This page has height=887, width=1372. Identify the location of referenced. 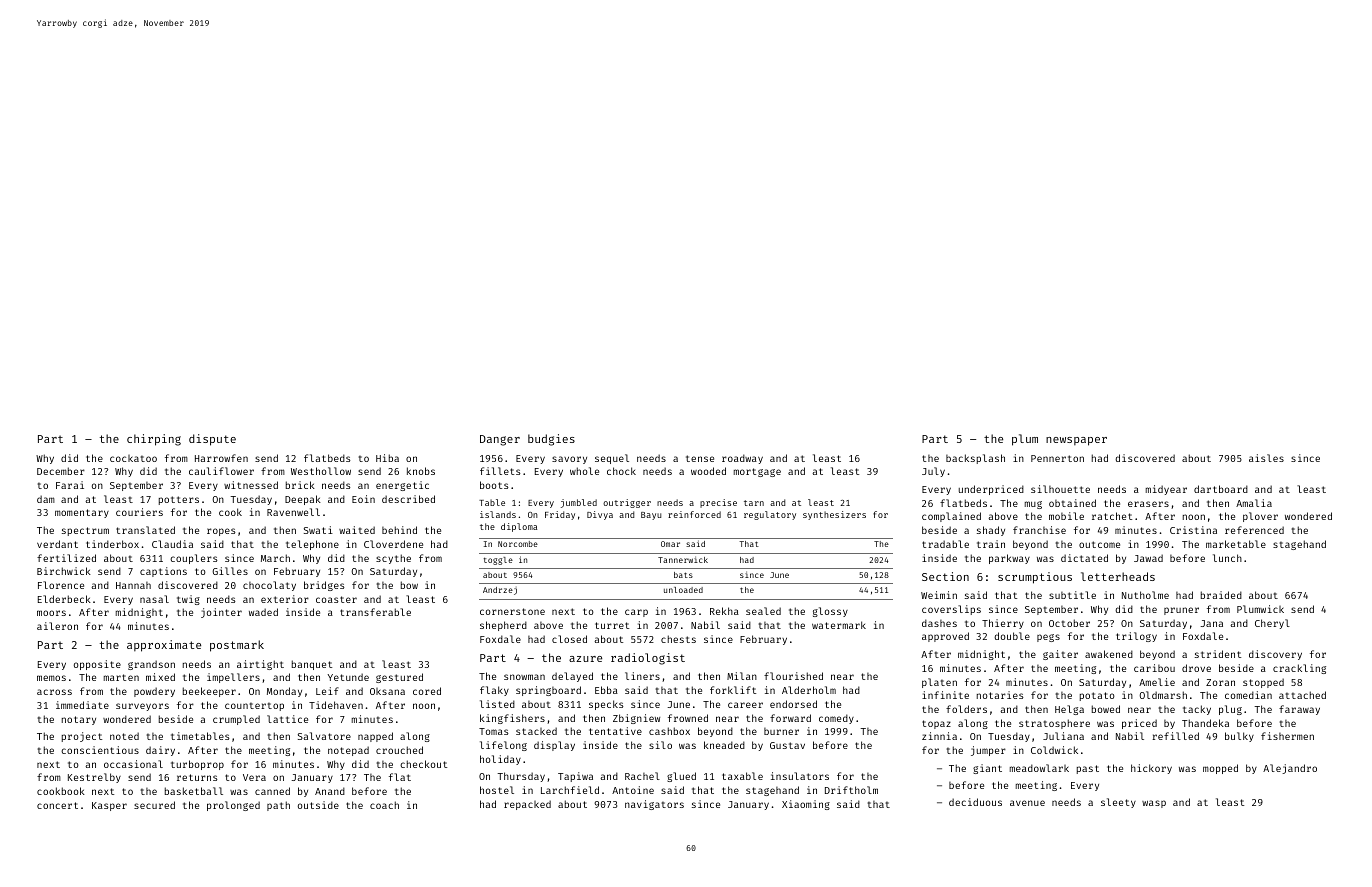
(1254, 530).
